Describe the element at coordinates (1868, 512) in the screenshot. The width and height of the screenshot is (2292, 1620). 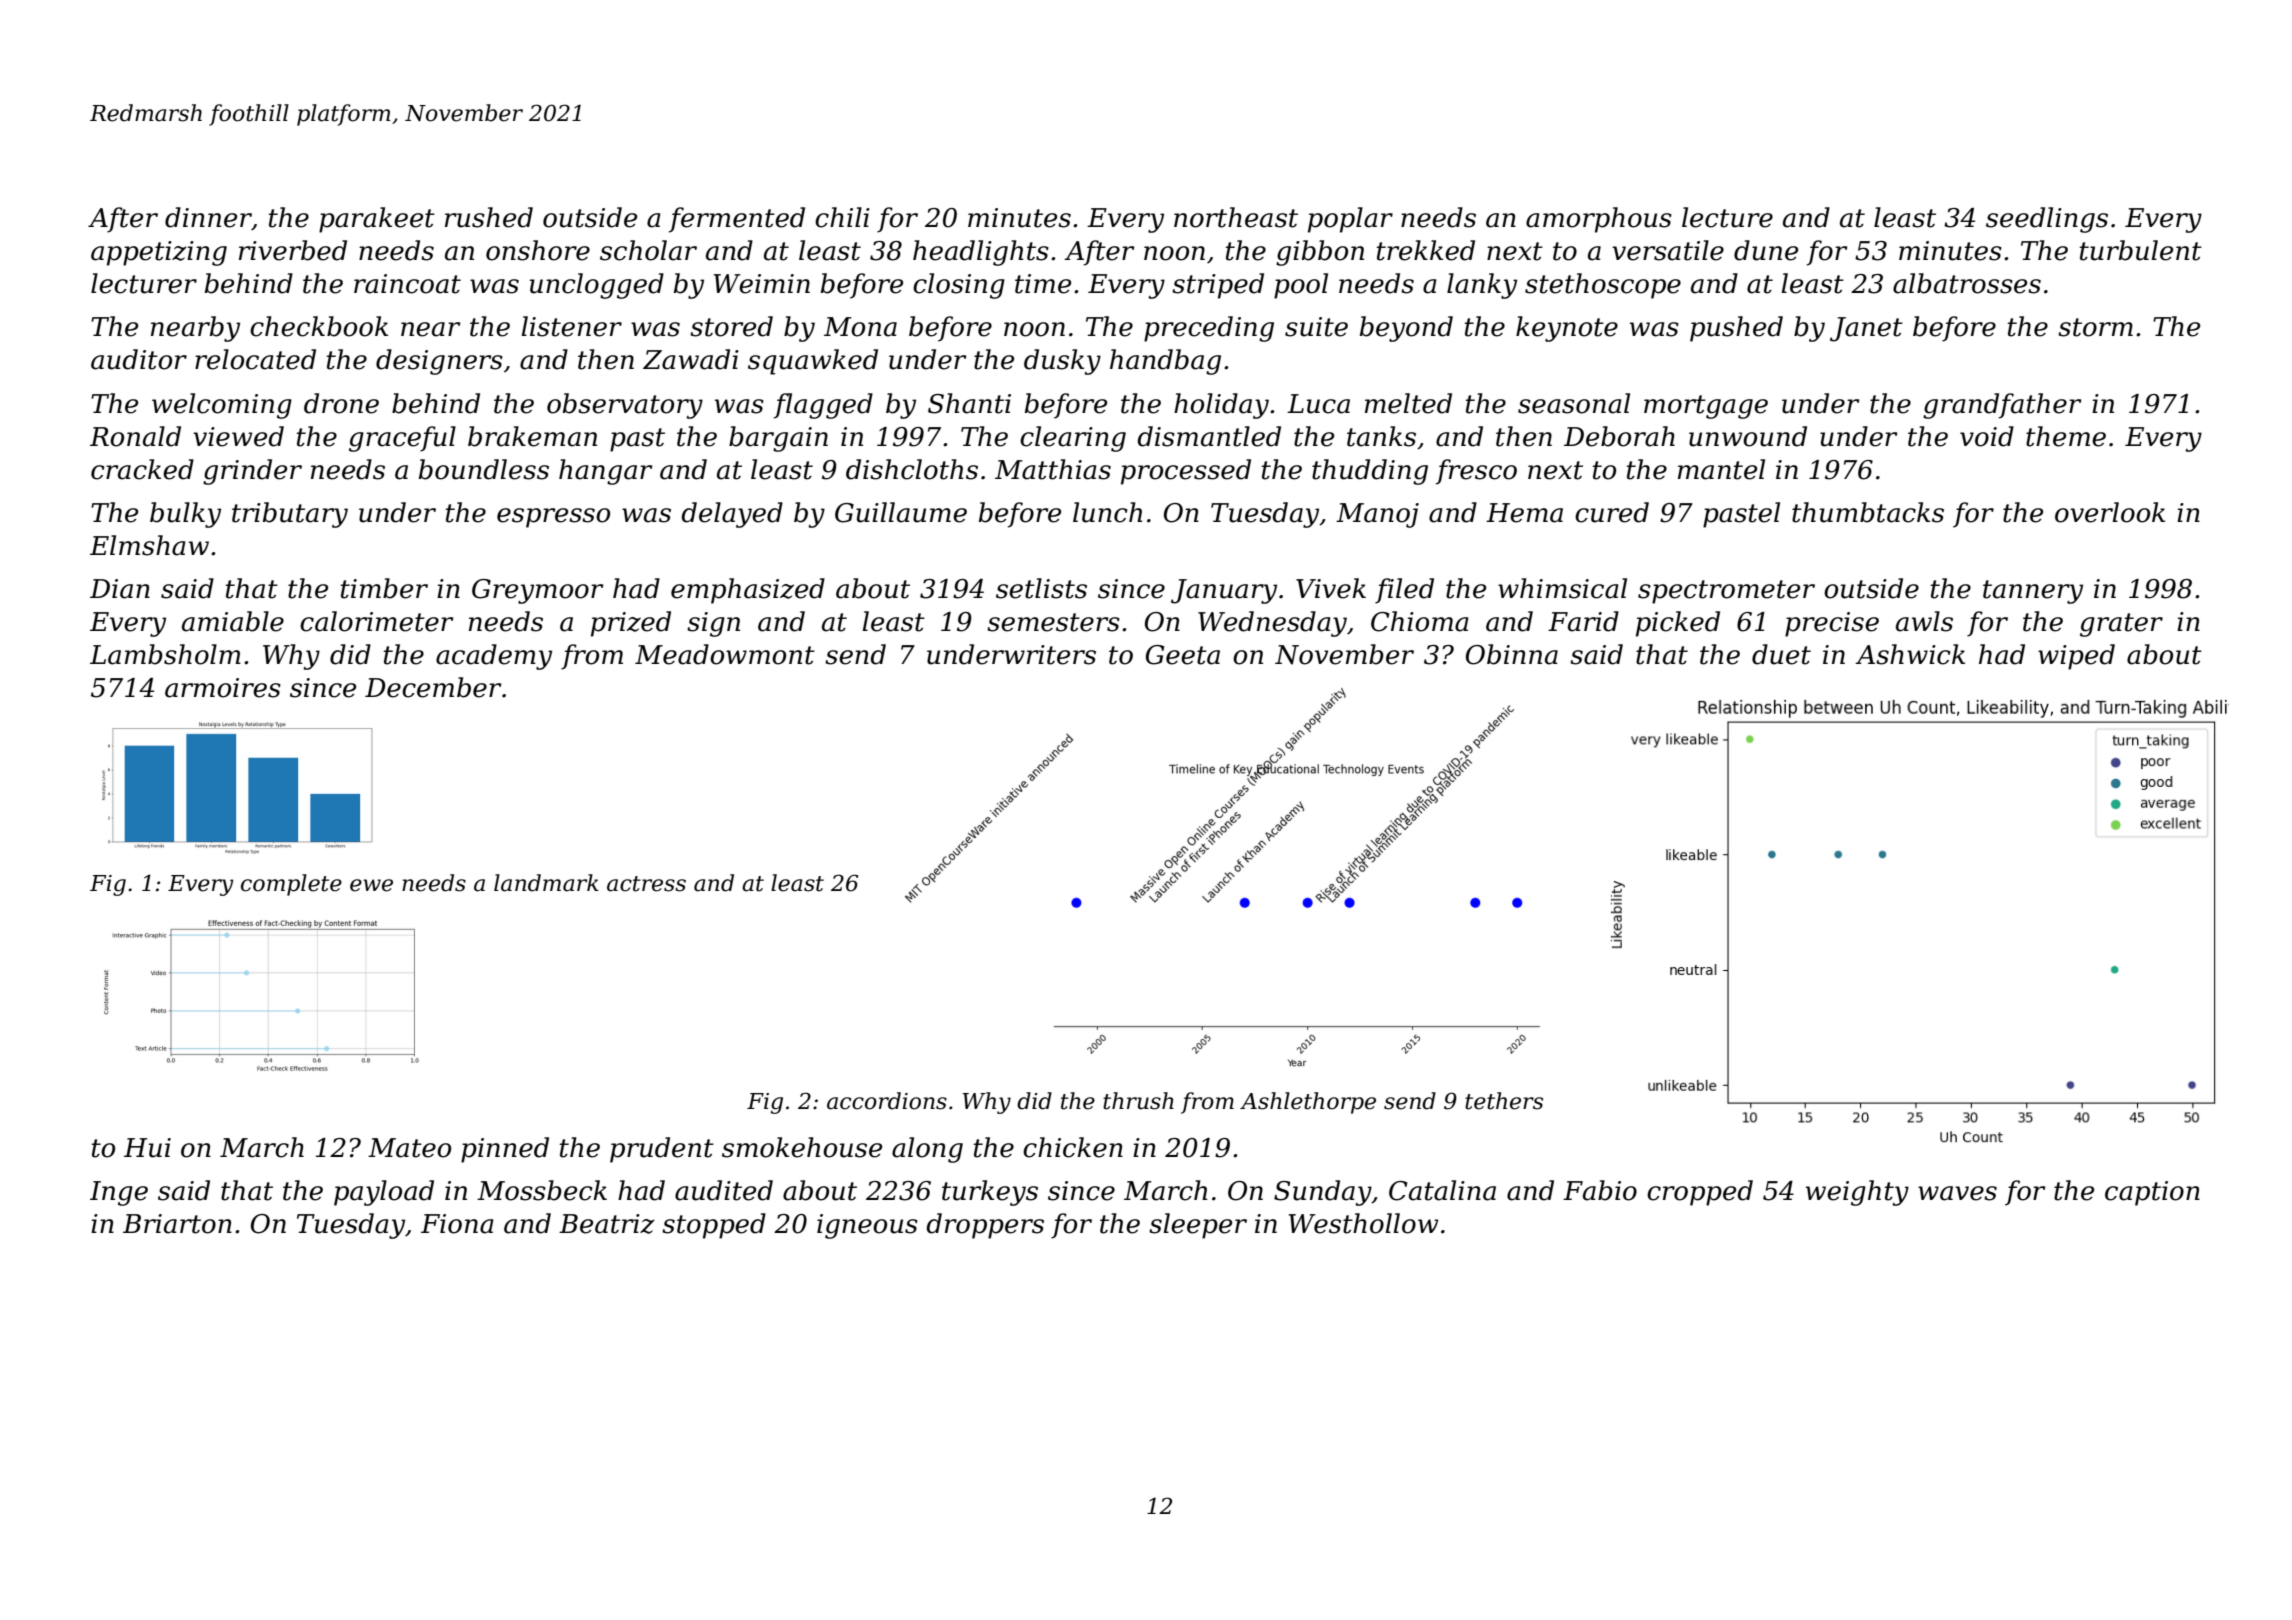
I see `thumbtacks` at that location.
